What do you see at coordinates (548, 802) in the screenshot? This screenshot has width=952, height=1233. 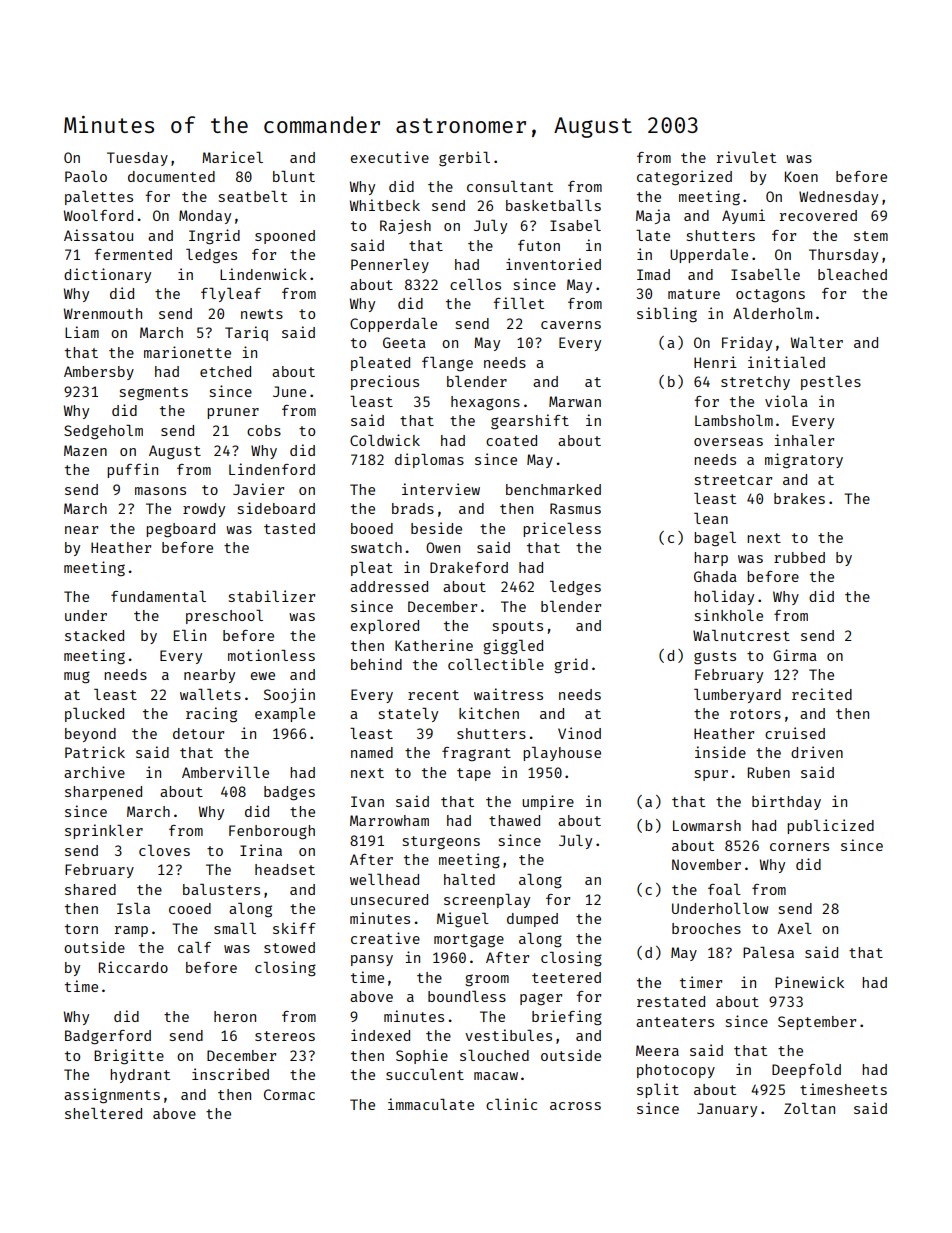 I see `umpire` at bounding box center [548, 802].
